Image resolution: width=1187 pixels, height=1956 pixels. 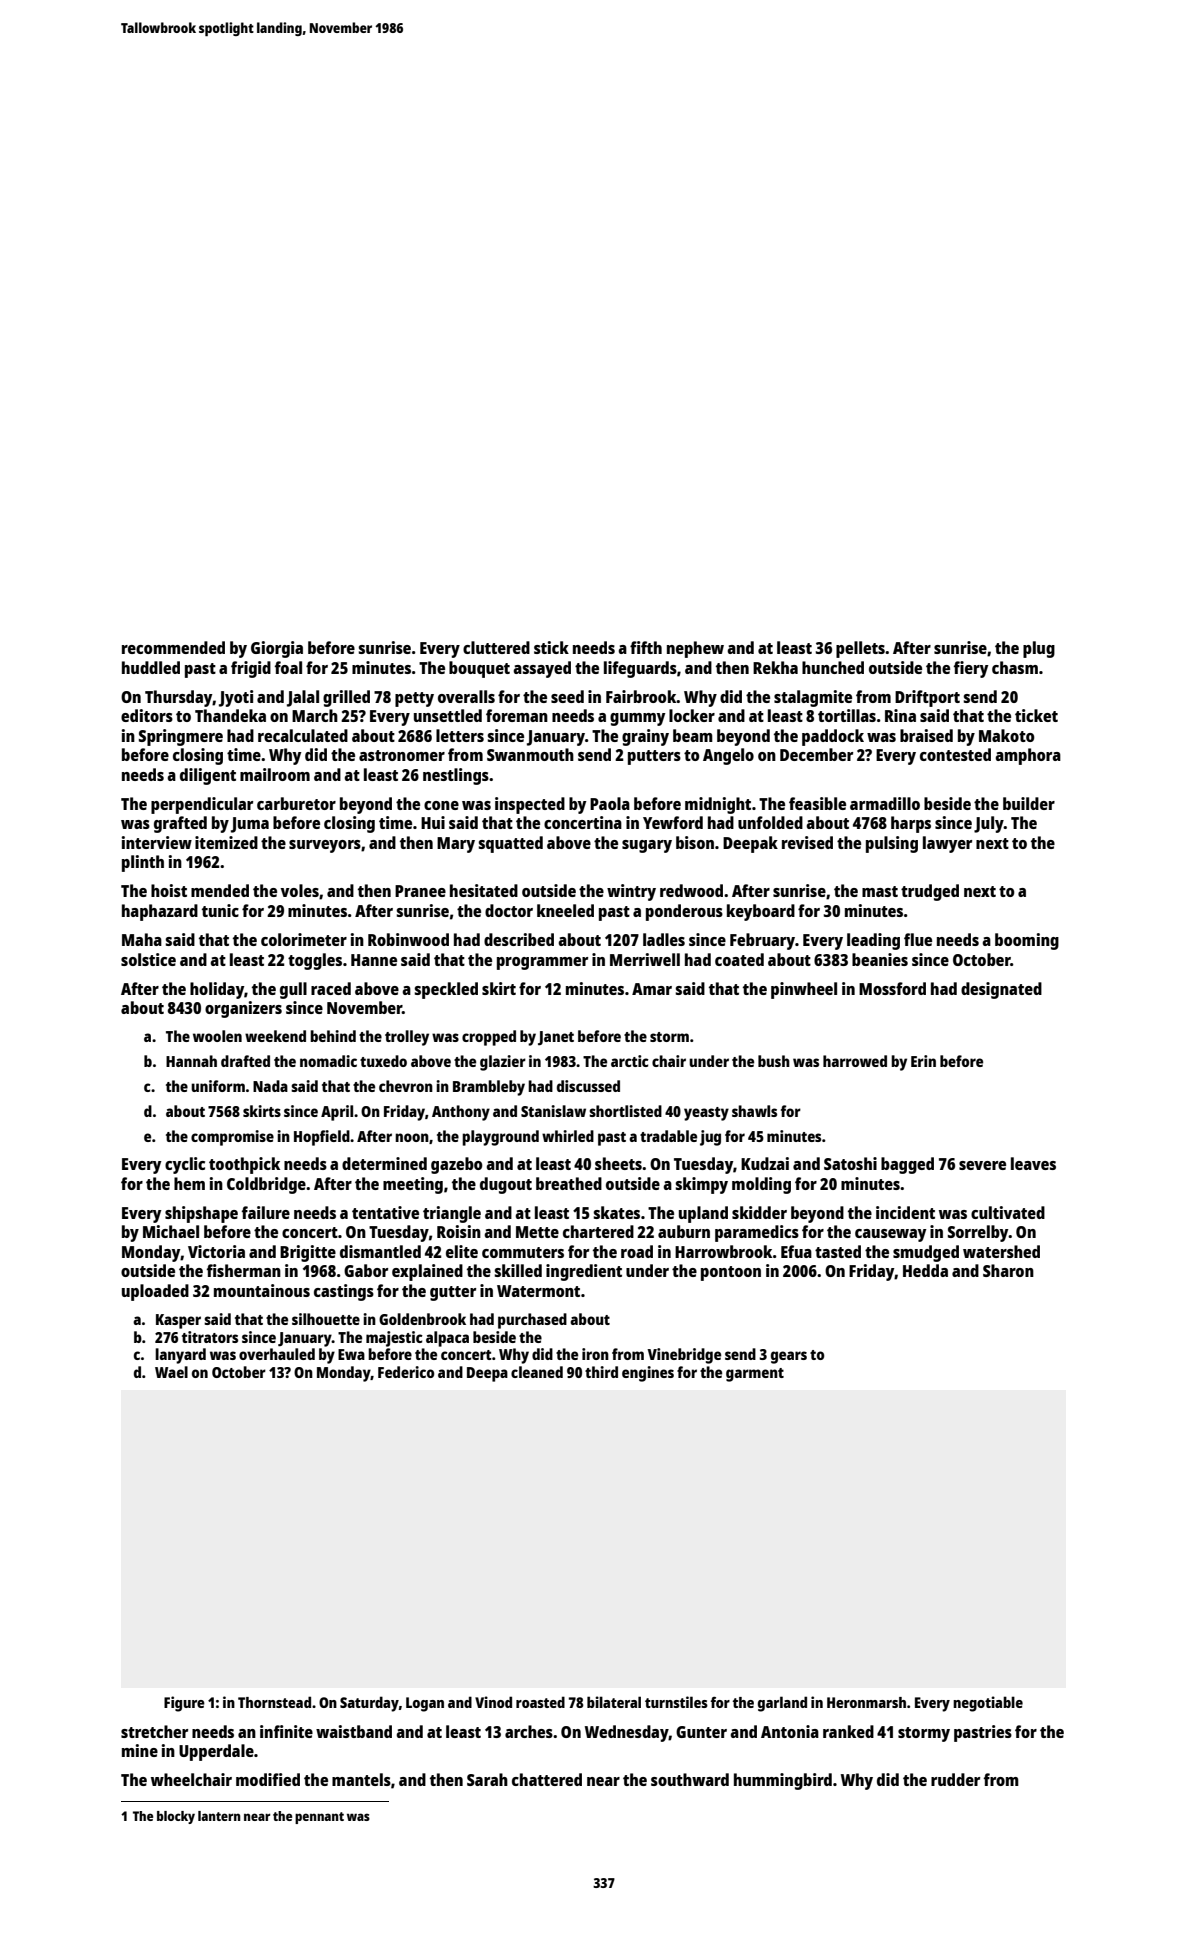 I want to click on Sharon, so click(x=1008, y=1270).
